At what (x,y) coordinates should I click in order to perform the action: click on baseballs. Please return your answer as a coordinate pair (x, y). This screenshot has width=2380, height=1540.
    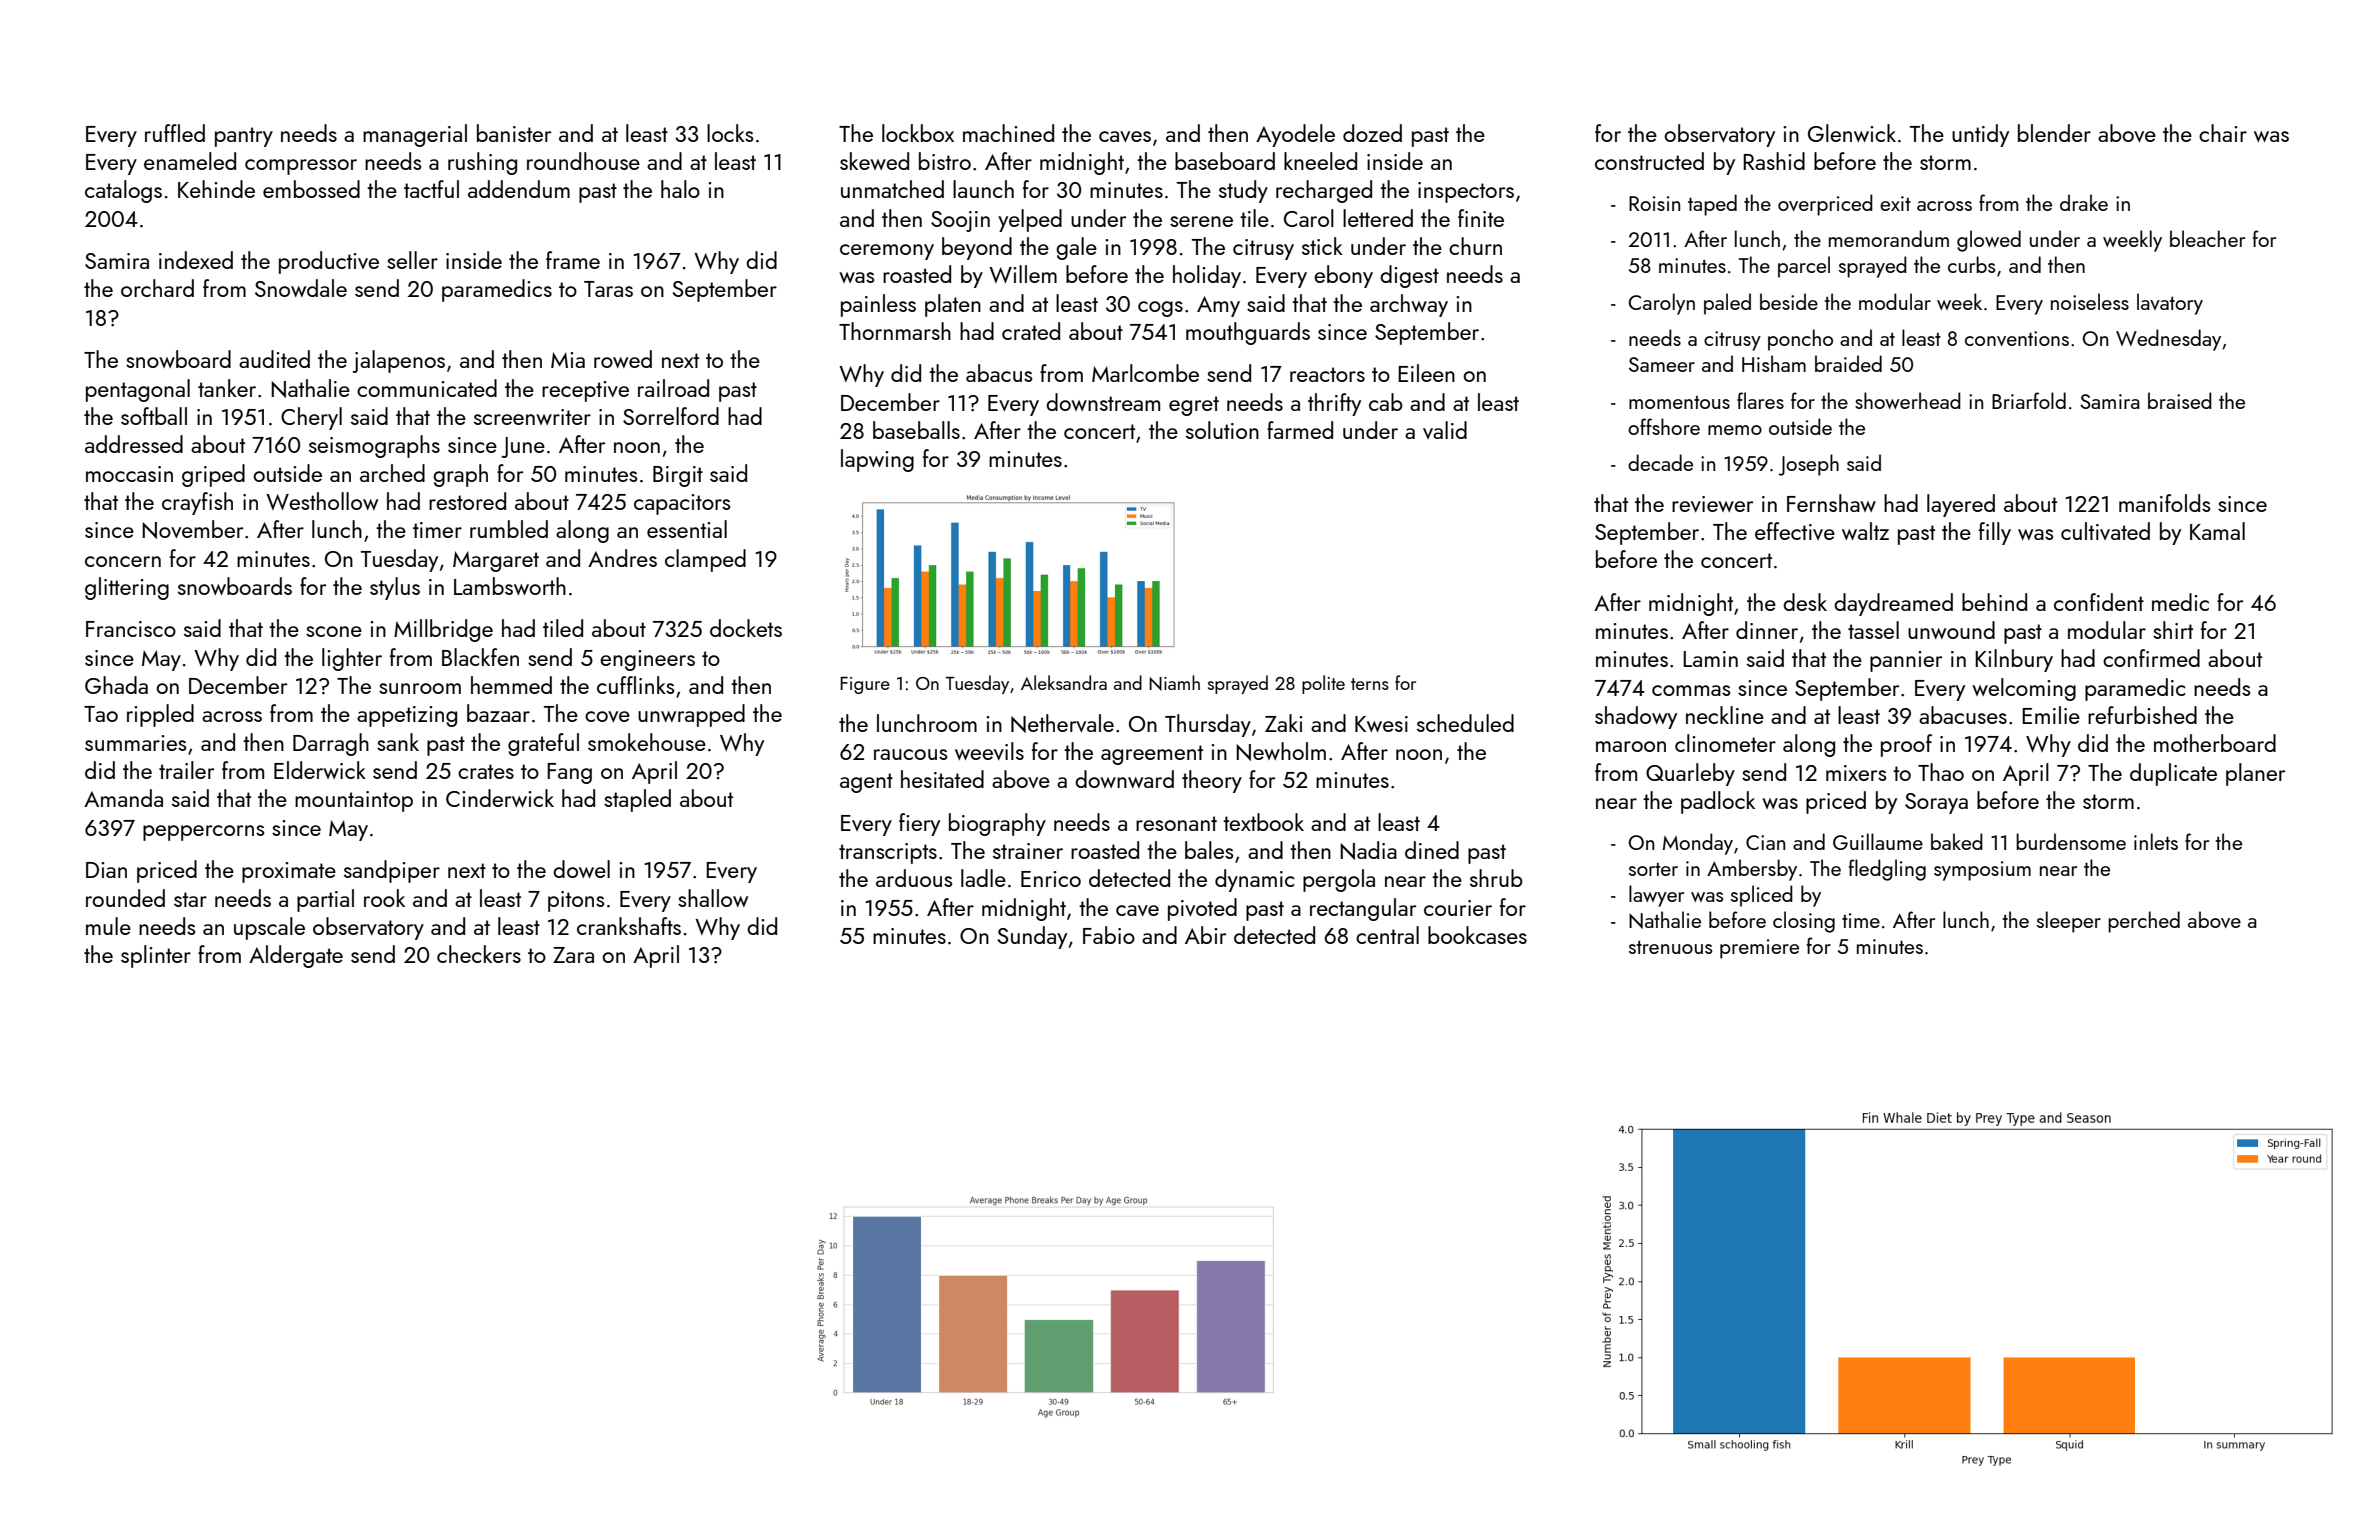
    Looking at the image, I should click on (916, 430).
